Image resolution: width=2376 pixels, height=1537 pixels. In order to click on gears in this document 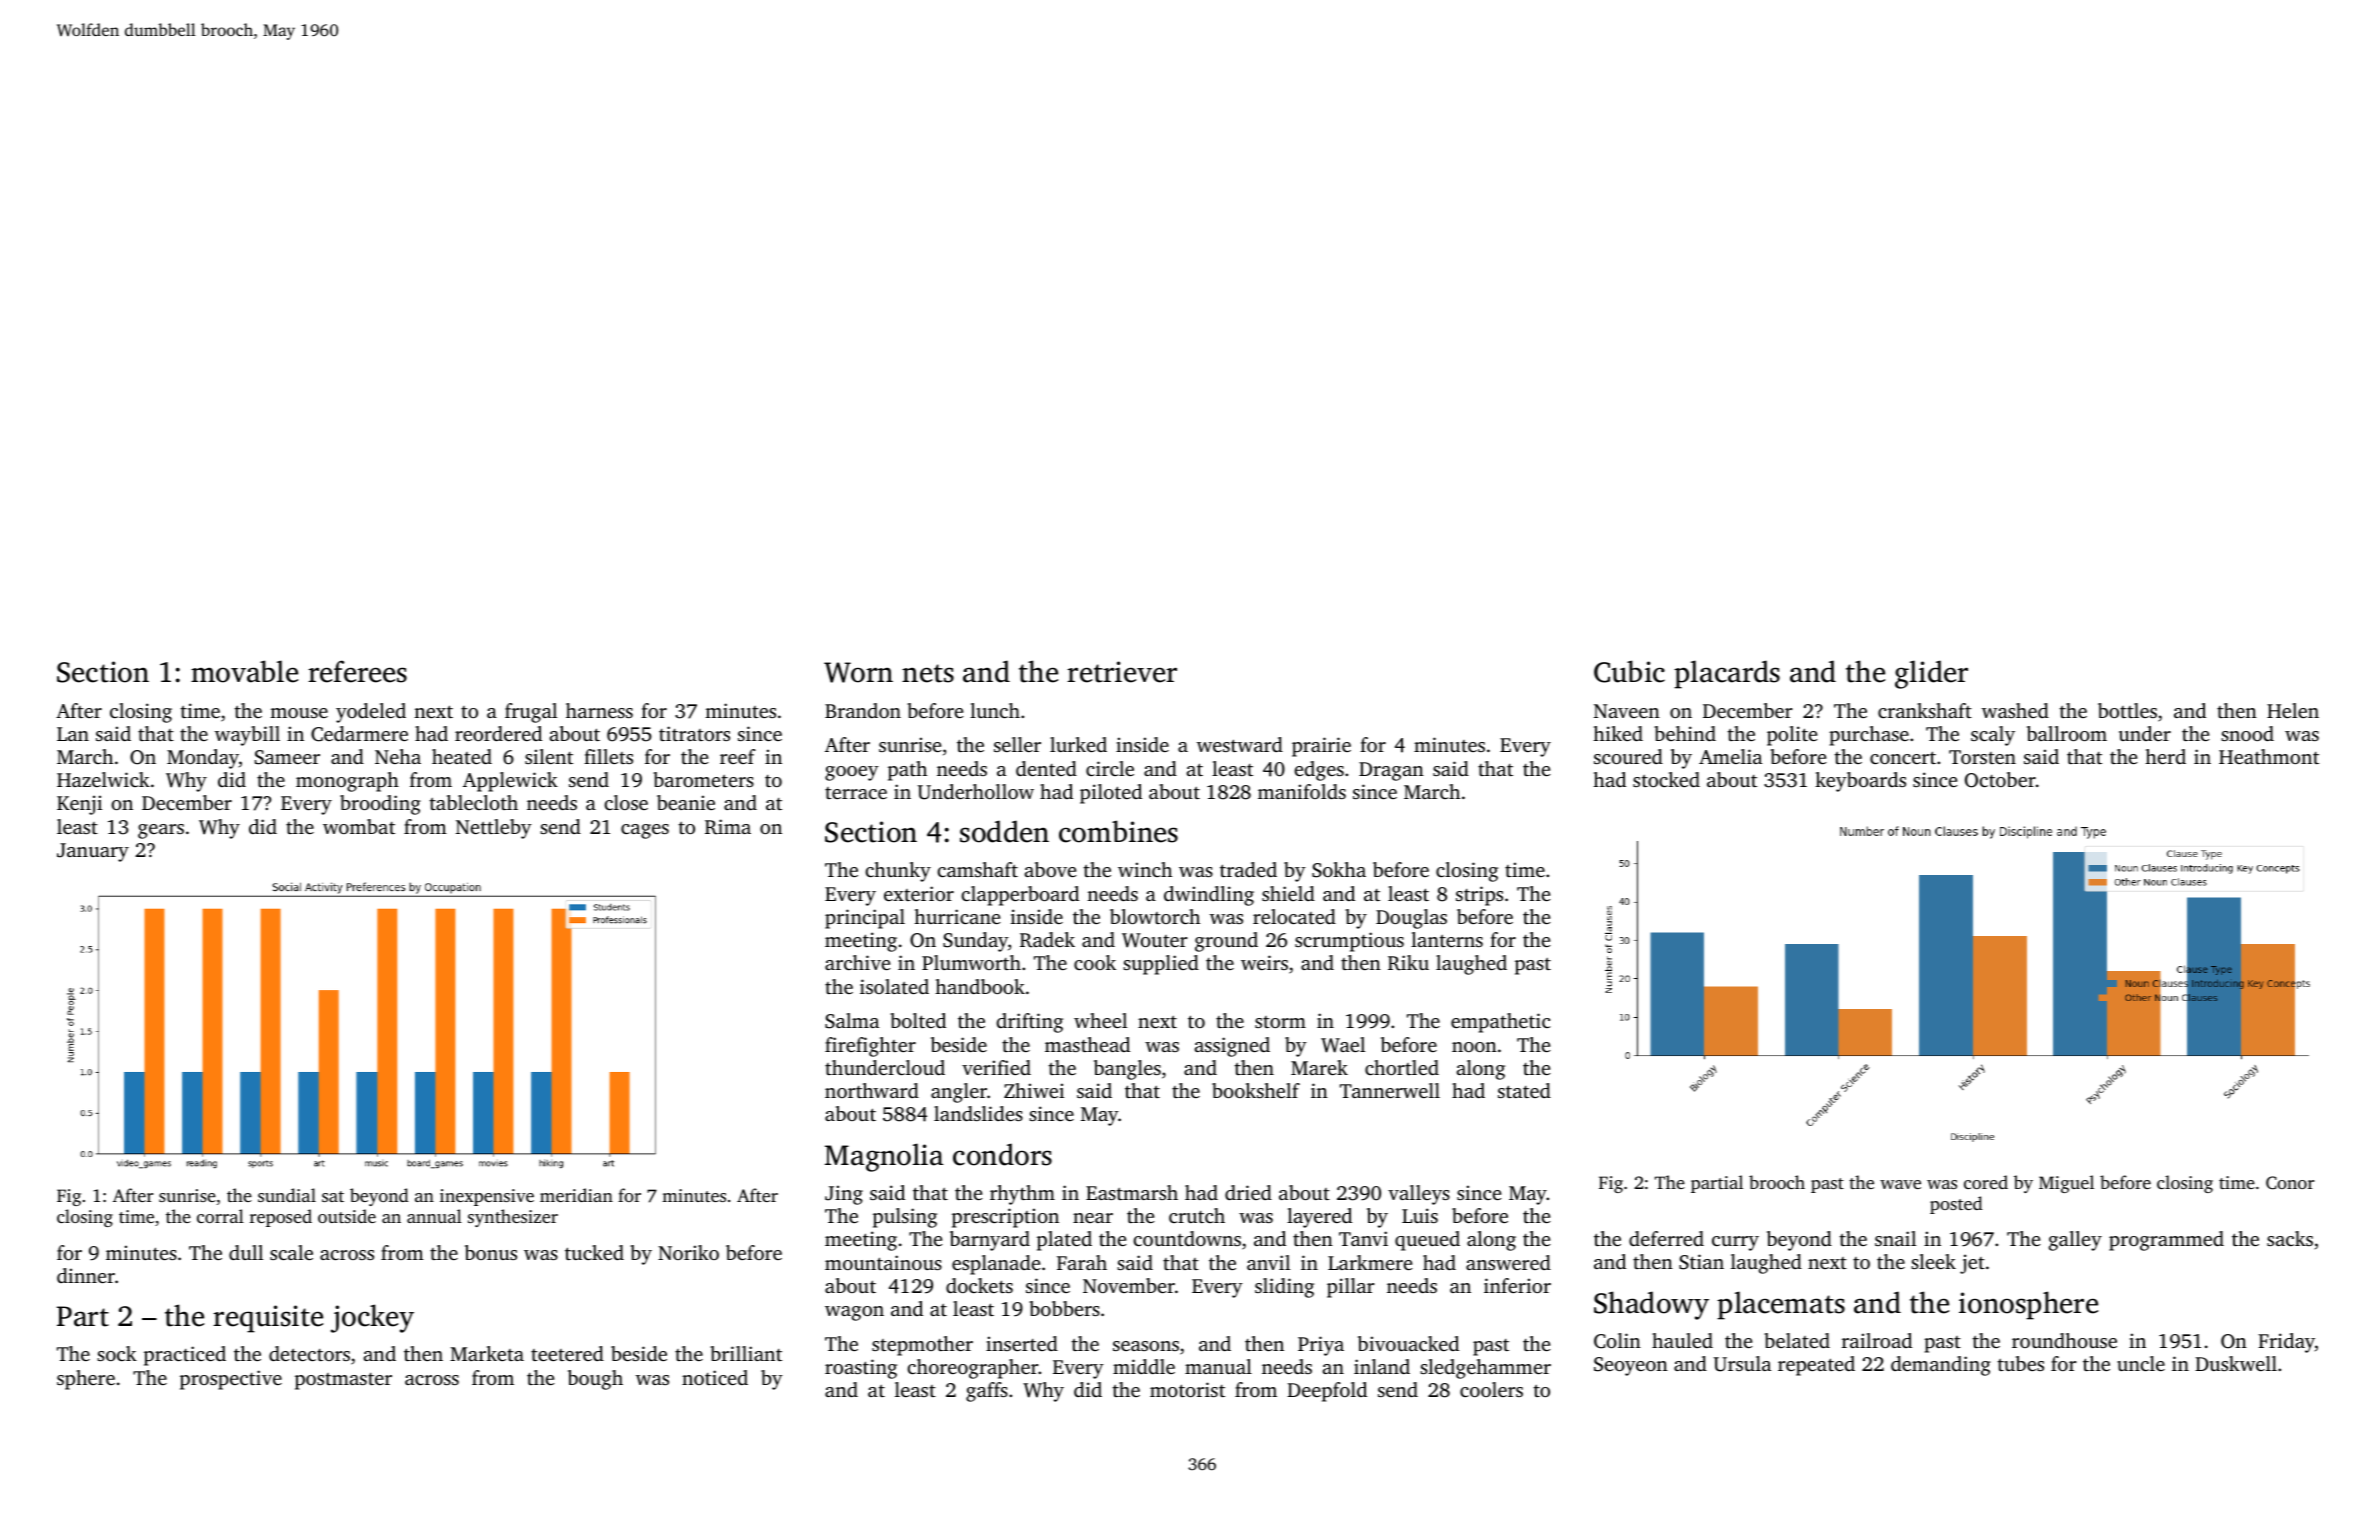, I will do `click(161, 831)`.
